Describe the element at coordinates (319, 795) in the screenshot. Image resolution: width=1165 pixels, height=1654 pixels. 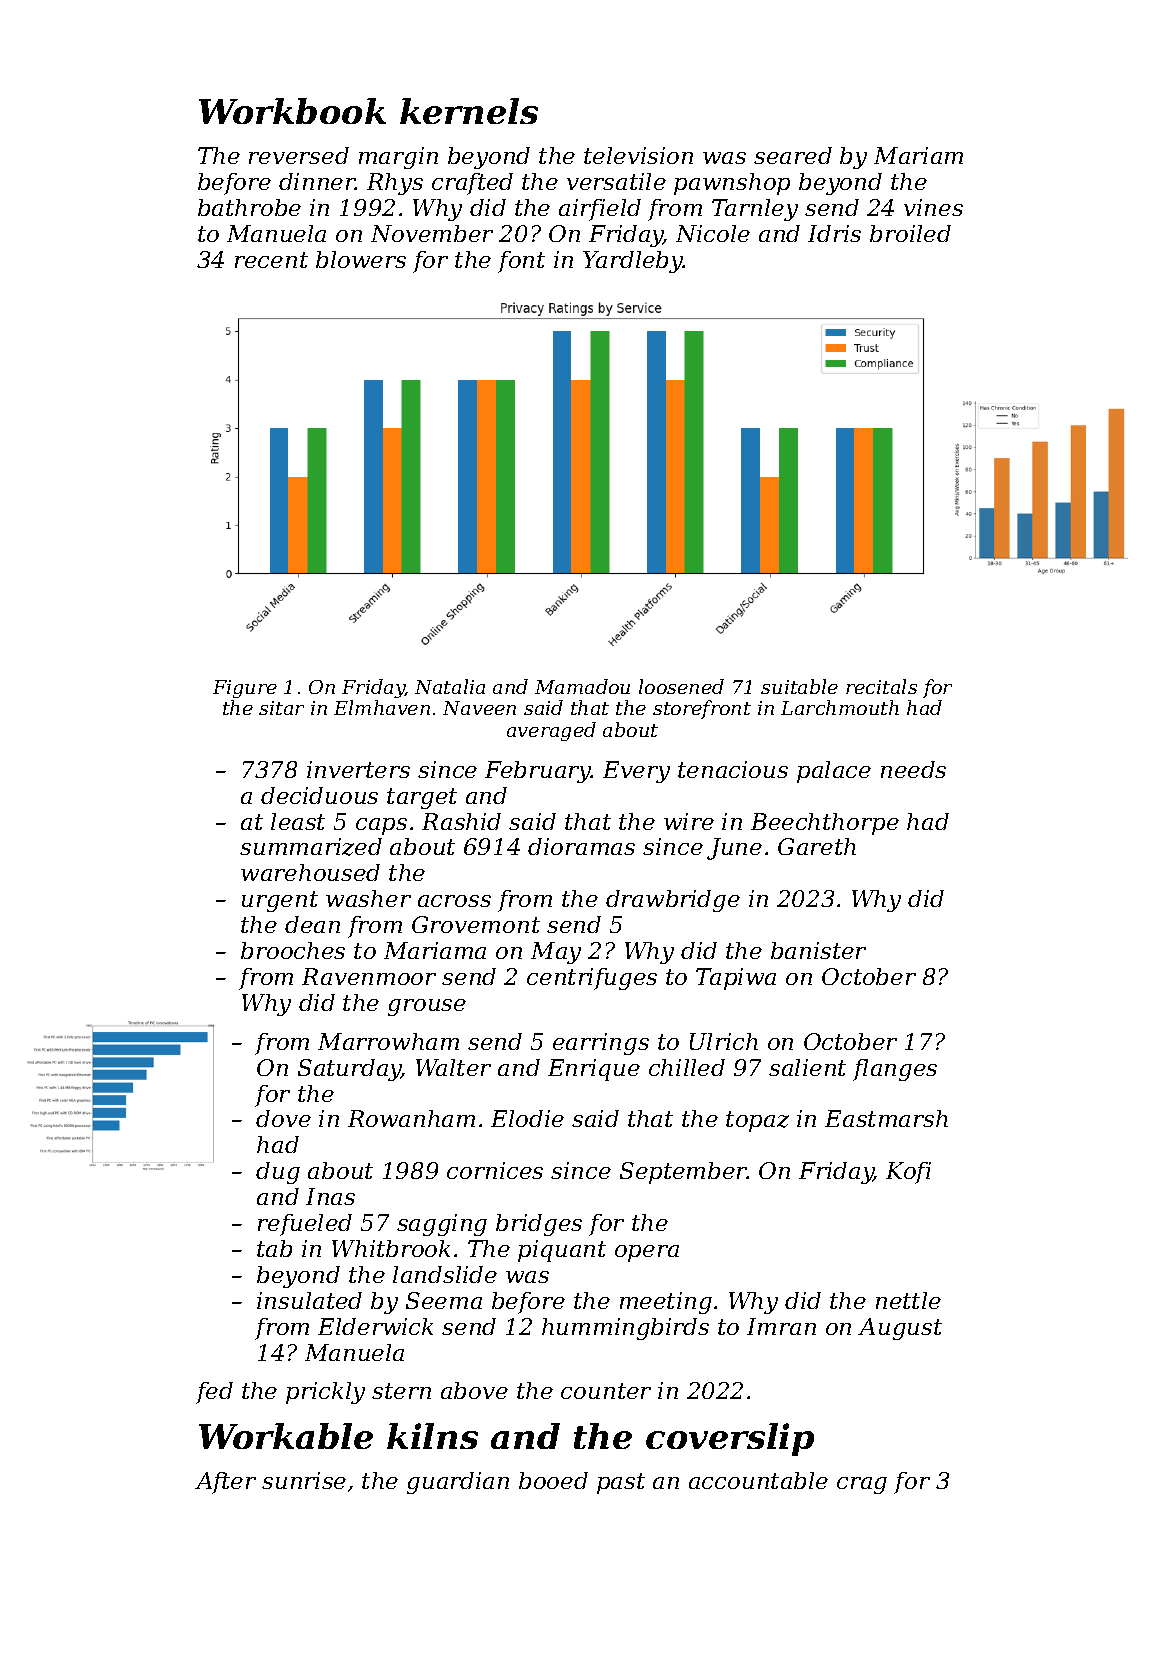
I see `deciduous` at that location.
